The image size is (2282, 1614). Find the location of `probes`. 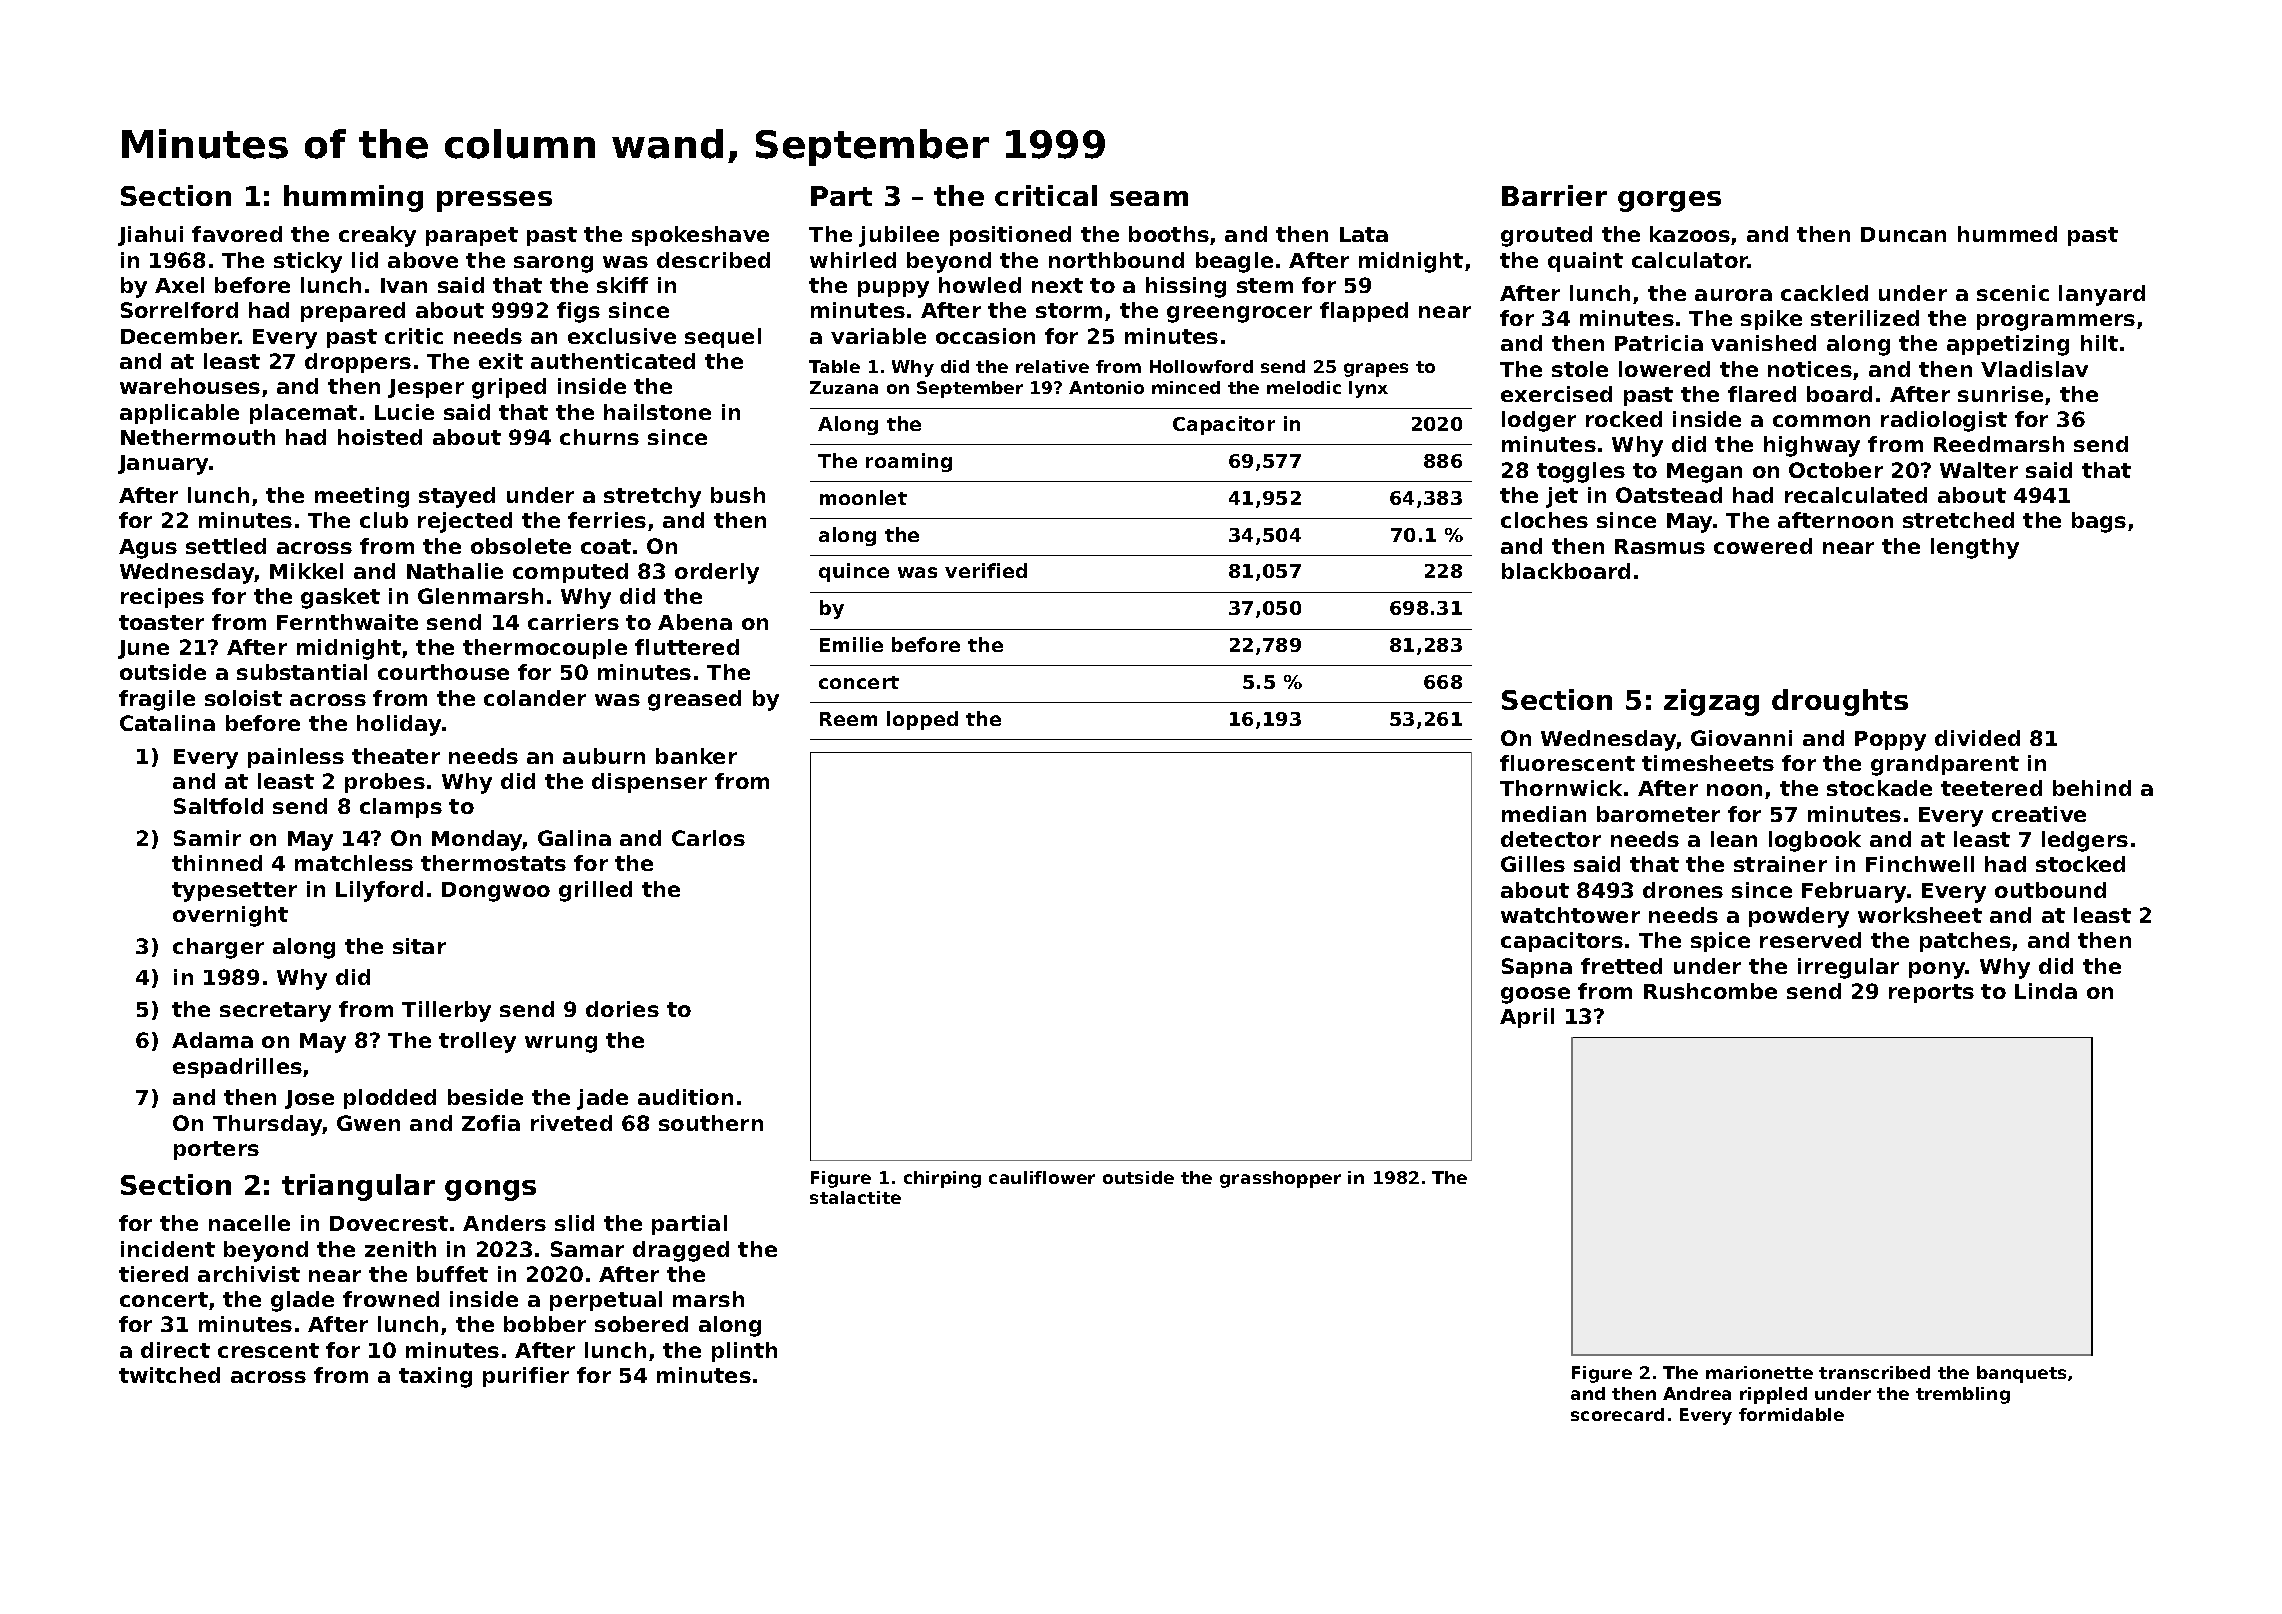

probes is located at coordinates (385, 783).
